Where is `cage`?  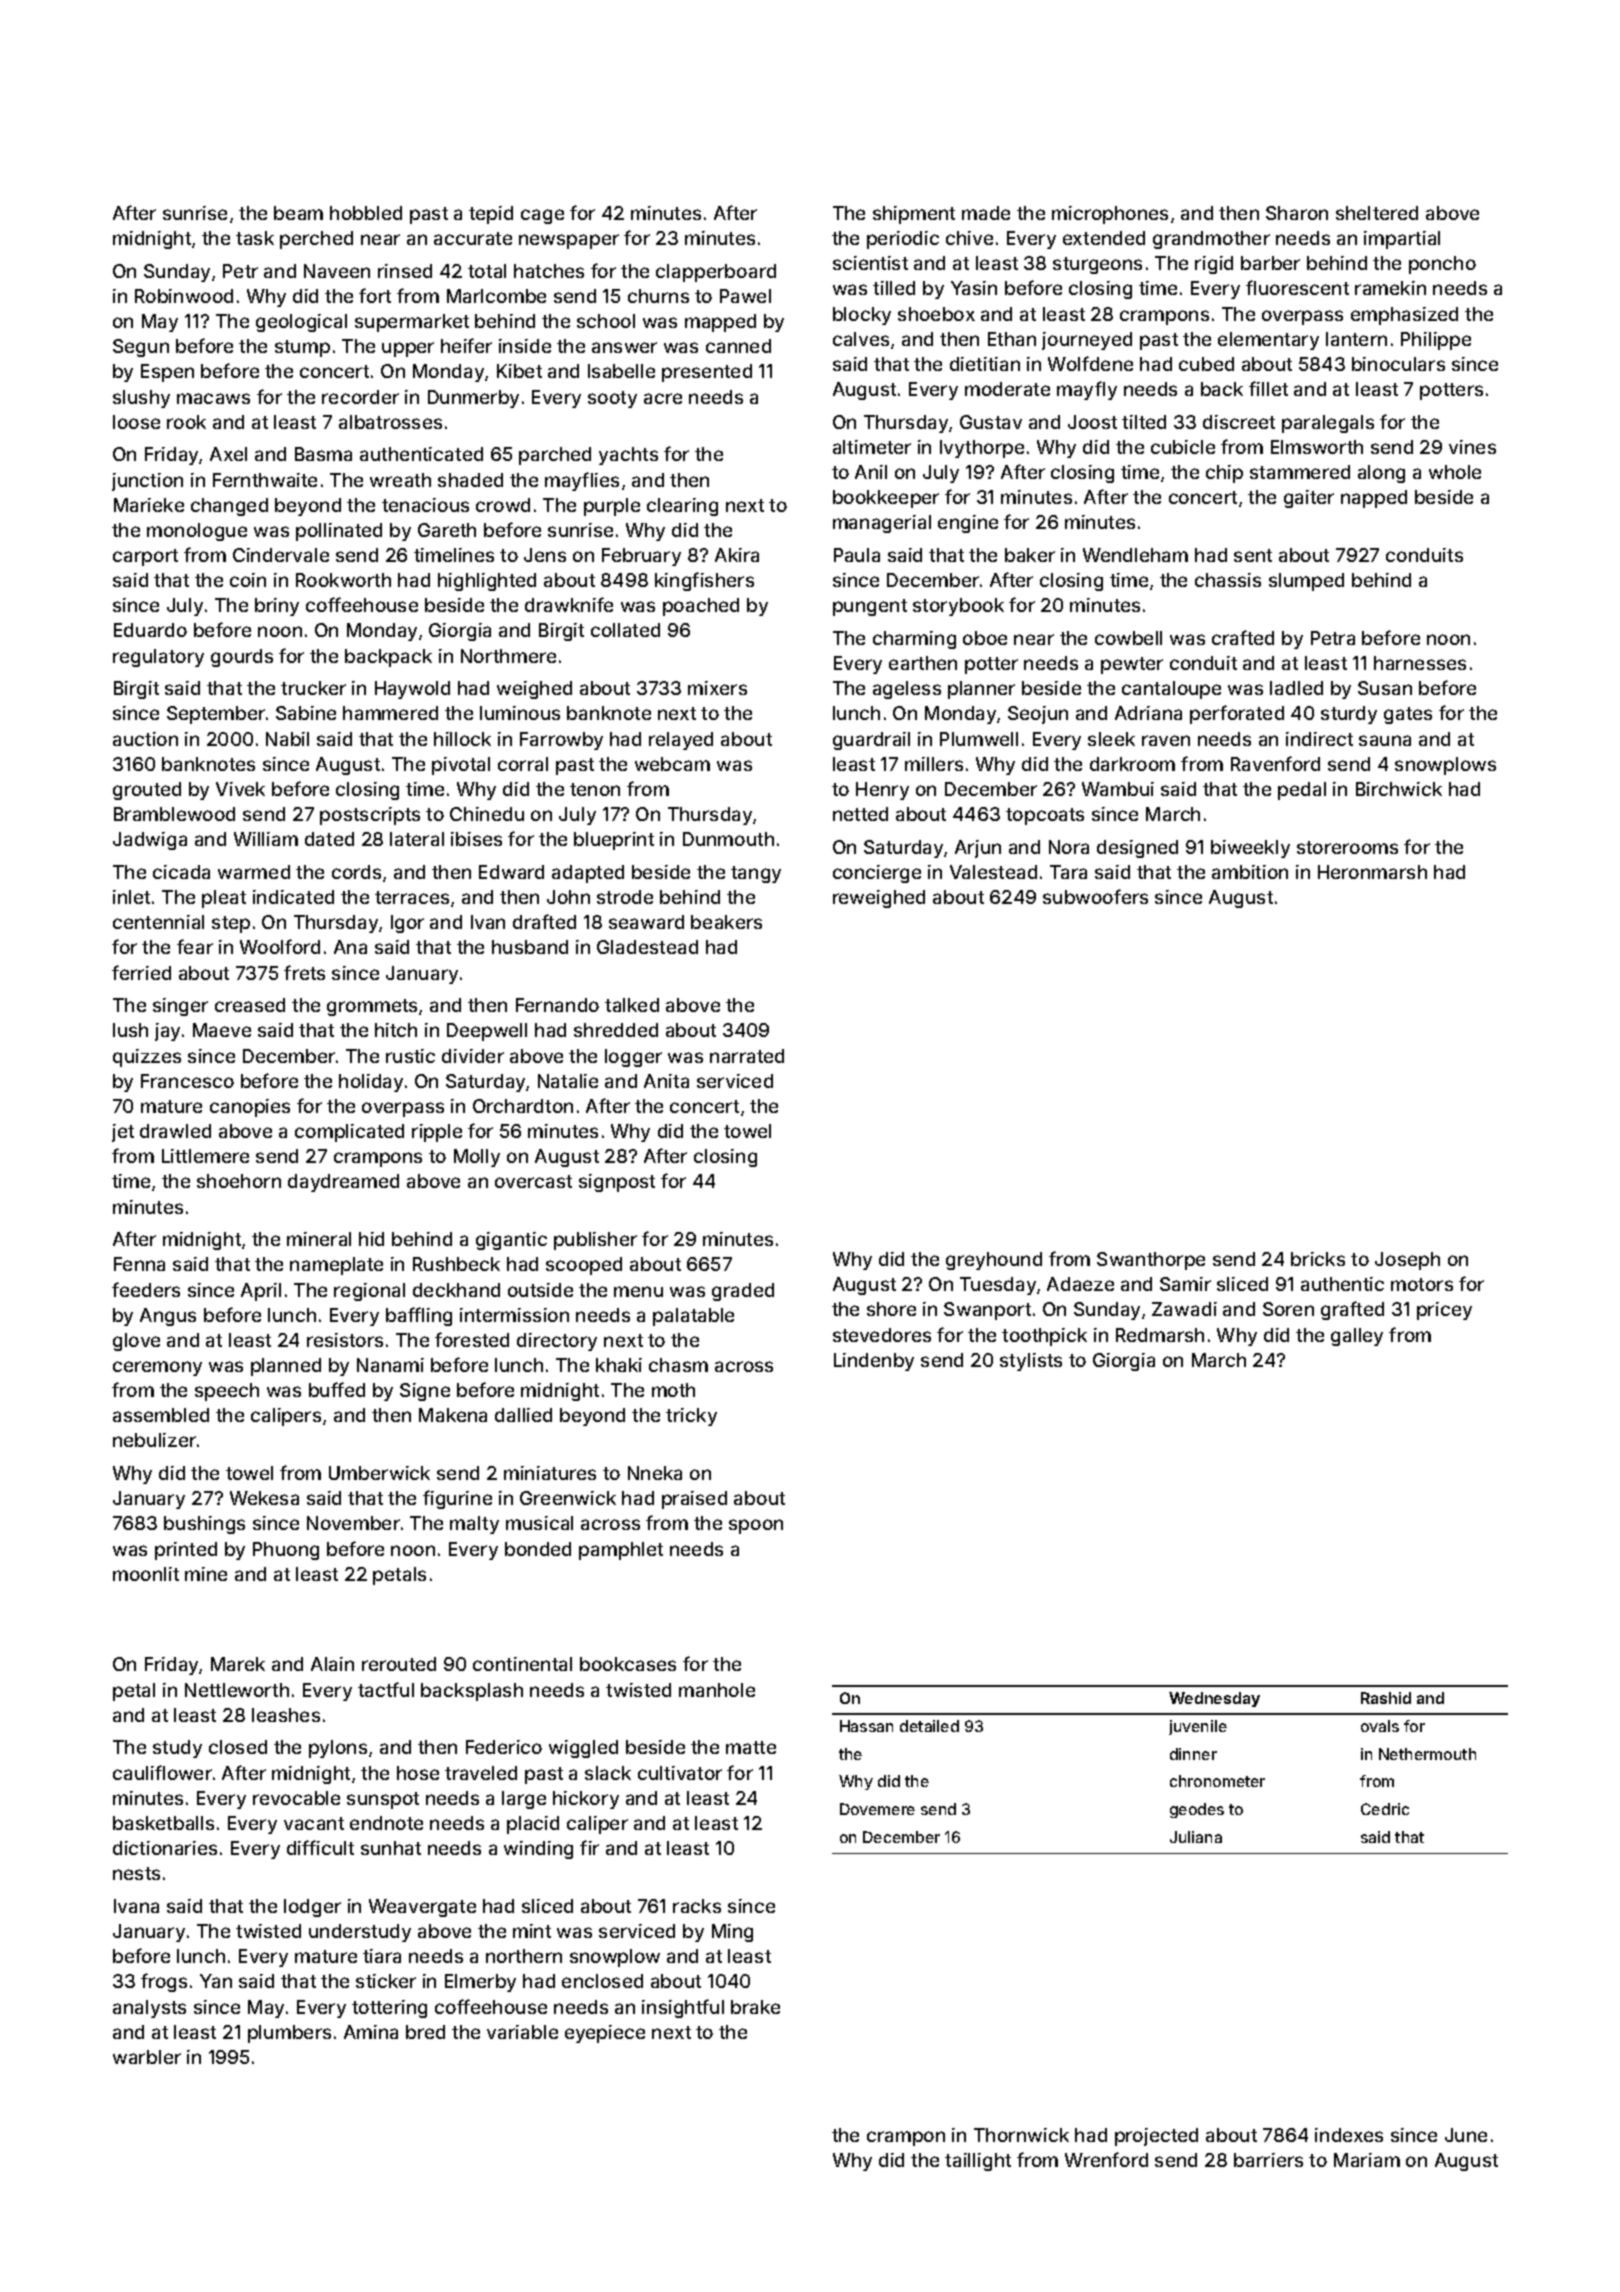
cage is located at coordinates (542, 216).
